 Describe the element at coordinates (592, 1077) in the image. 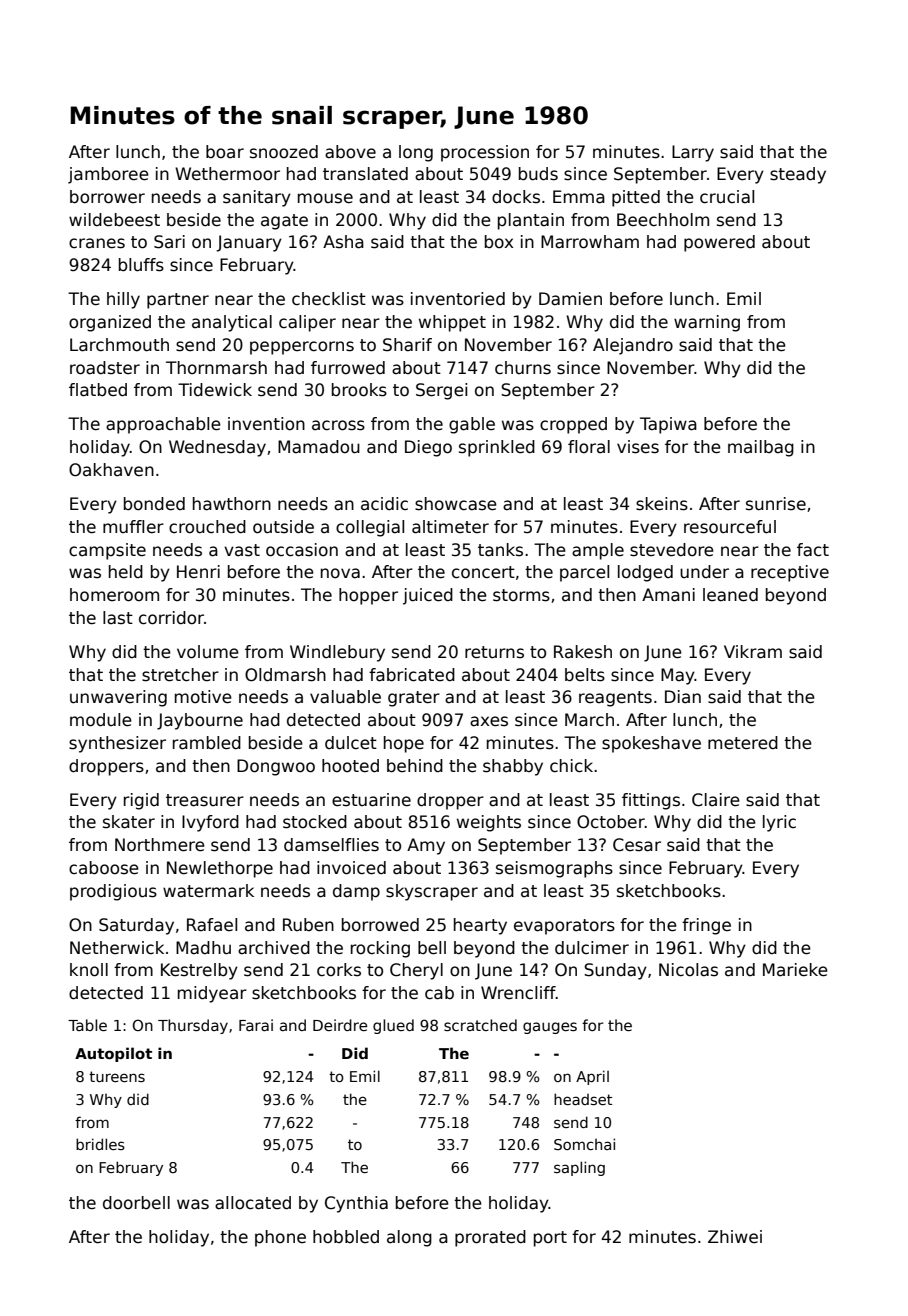

I see `April` at that location.
